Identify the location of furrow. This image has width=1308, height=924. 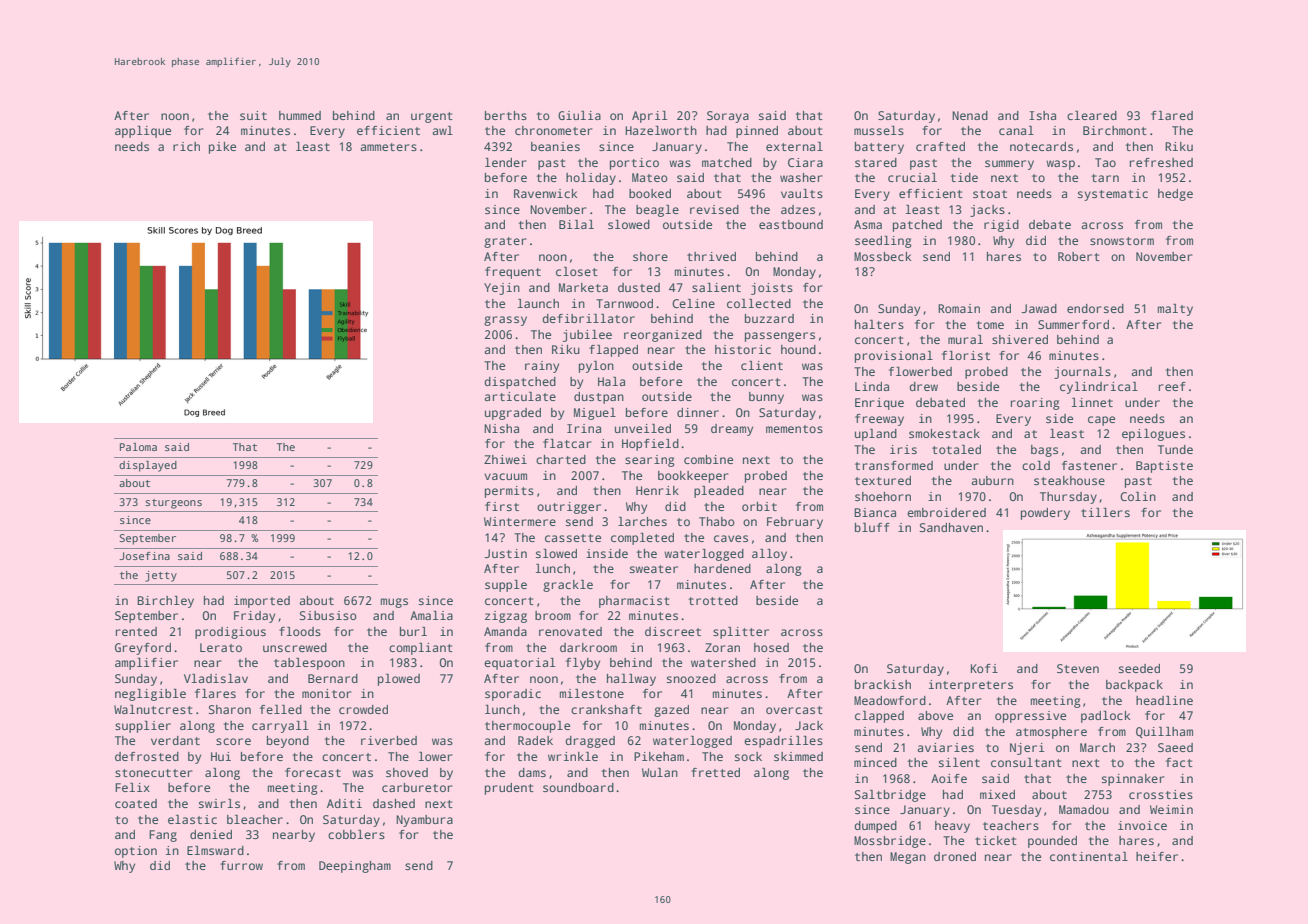
(241, 865).
